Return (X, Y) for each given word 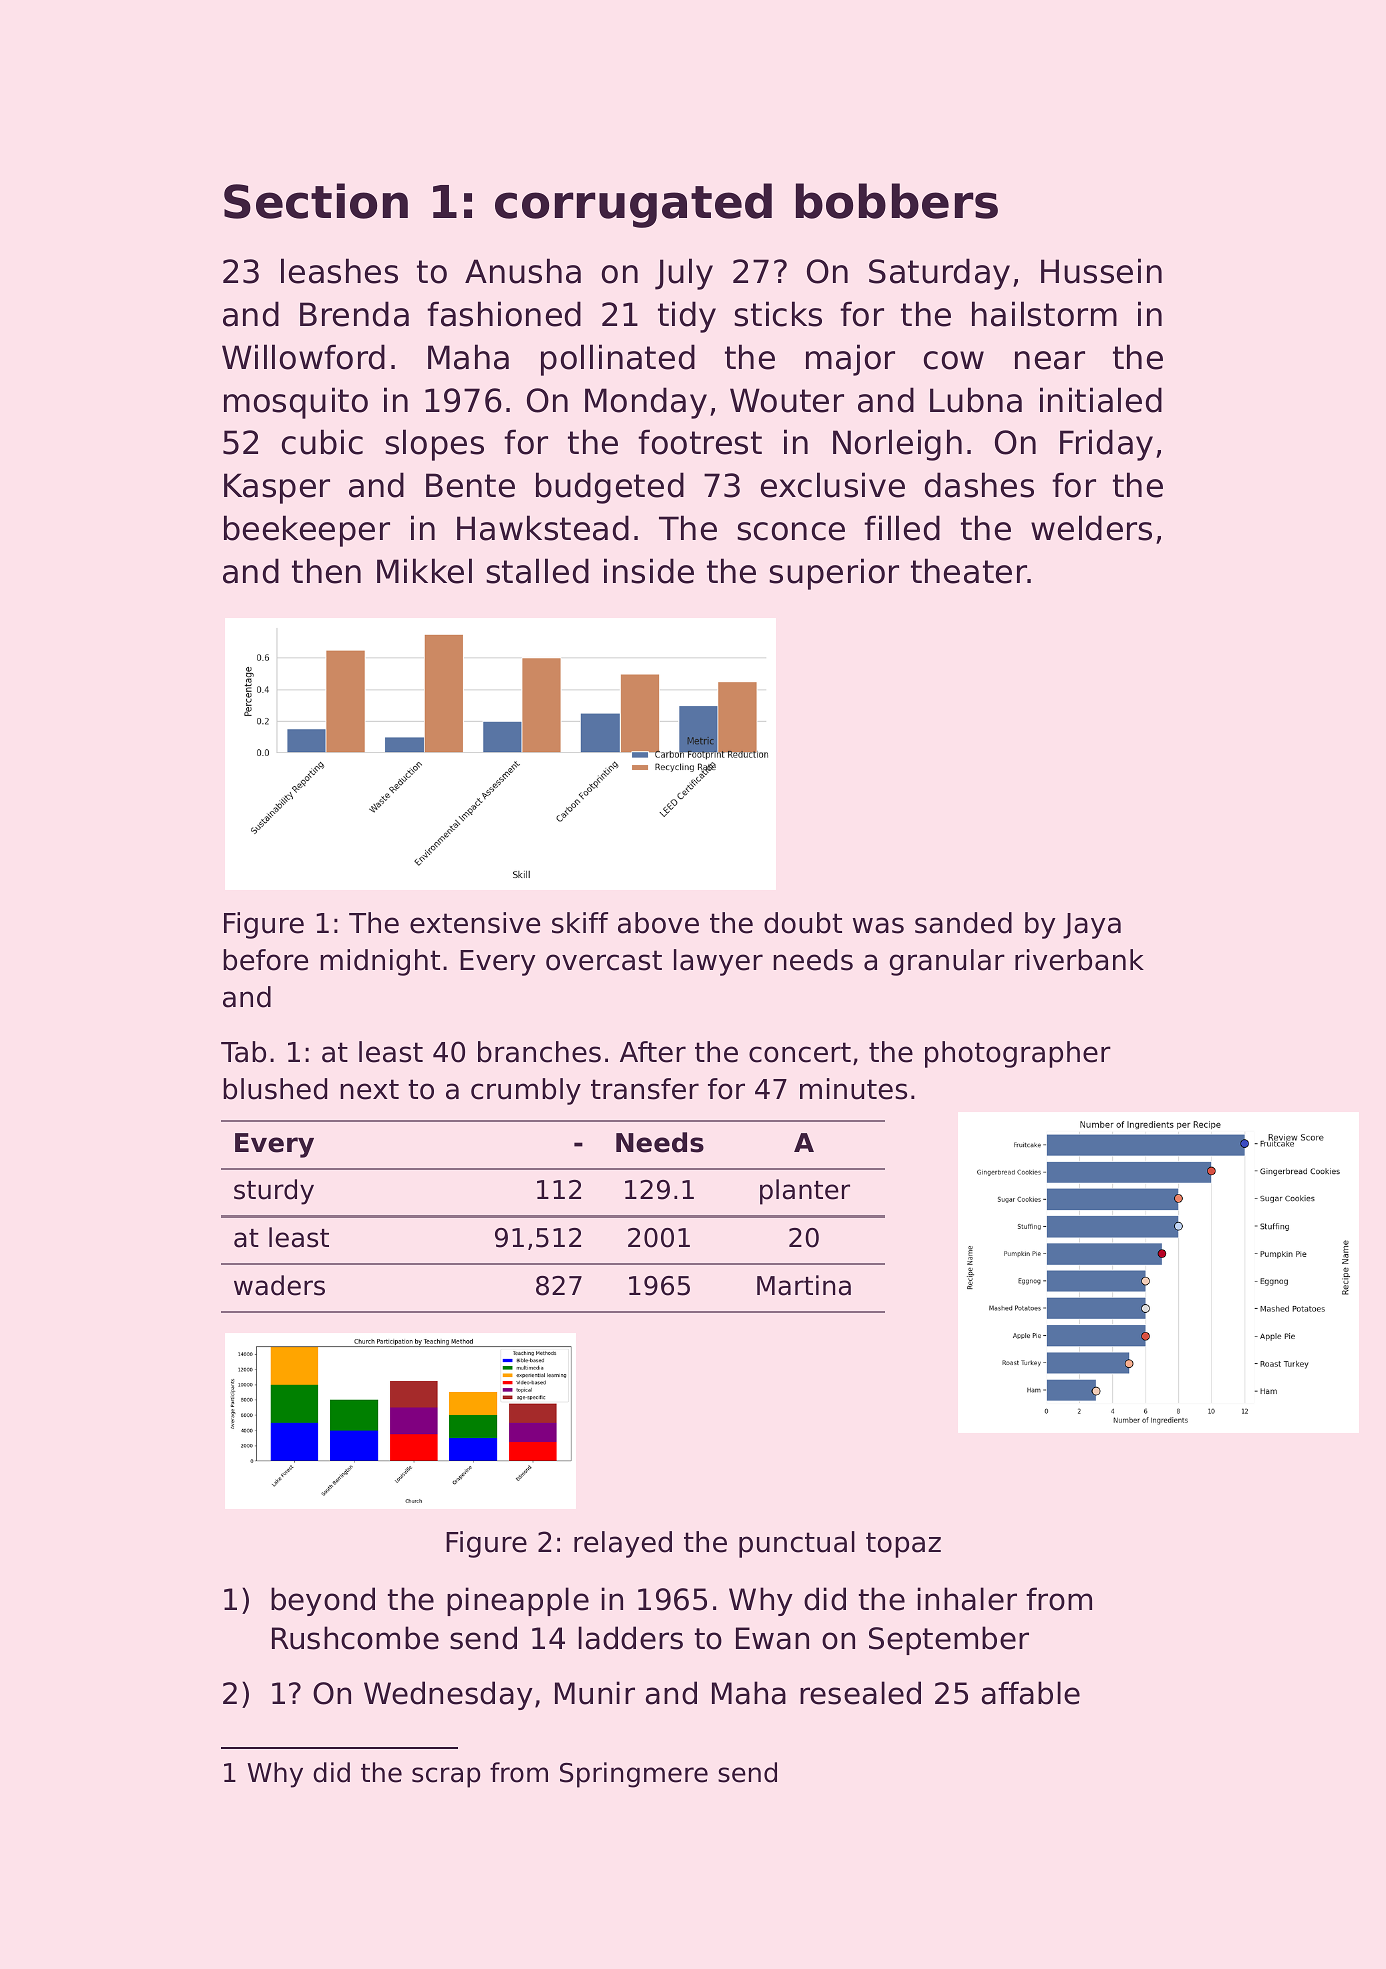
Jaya (1092, 926)
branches (539, 1052)
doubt (803, 923)
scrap (446, 1777)
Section (316, 201)
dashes (979, 485)
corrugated (633, 205)
